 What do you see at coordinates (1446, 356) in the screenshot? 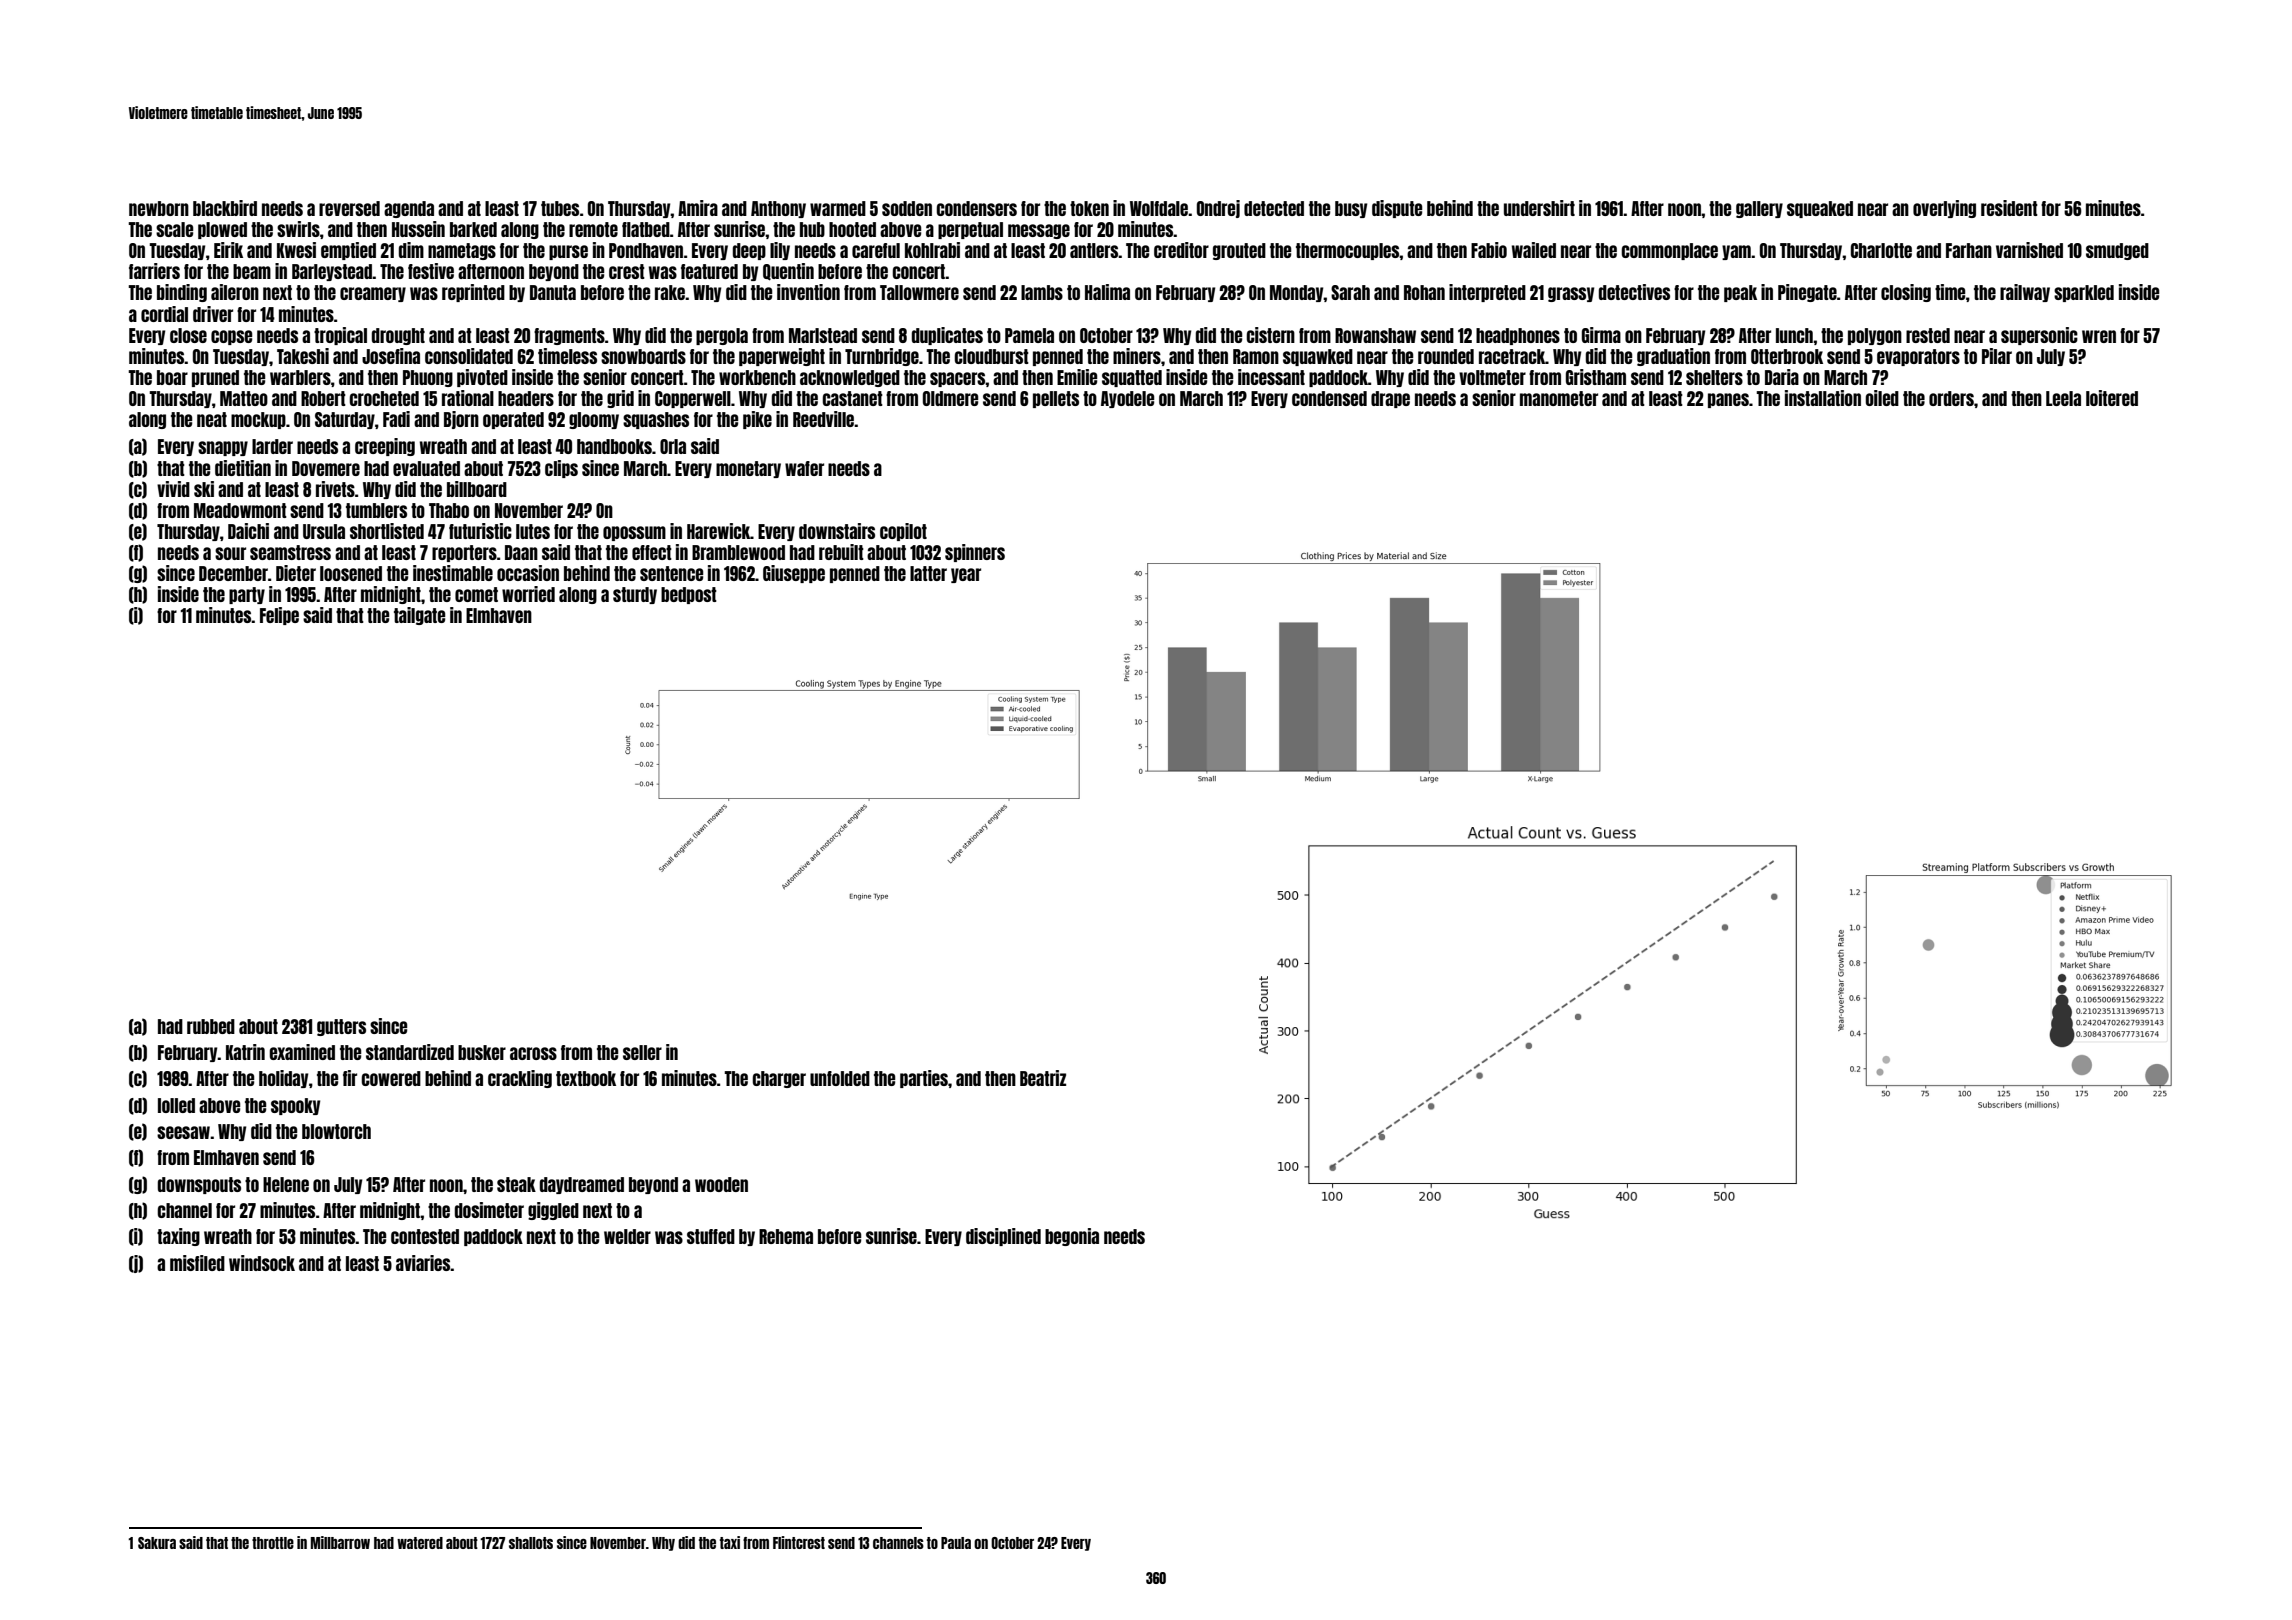
I see `rounded` at bounding box center [1446, 356].
